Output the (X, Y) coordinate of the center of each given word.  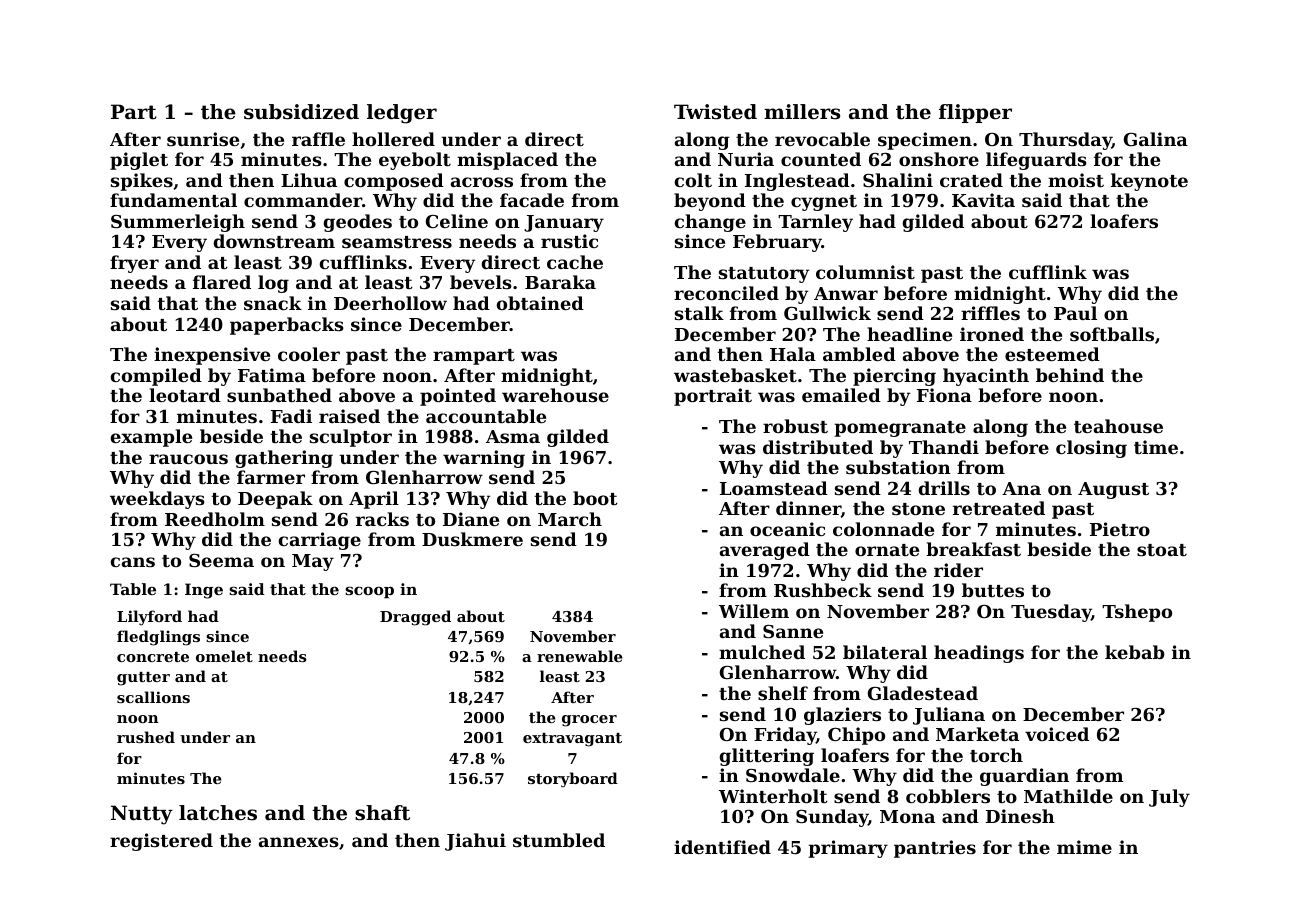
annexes (299, 842)
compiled (156, 377)
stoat (1162, 550)
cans (133, 562)
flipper (975, 113)
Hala (793, 354)
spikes (142, 182)
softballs (1112, 334)
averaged (765, 551)
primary (848, 849)
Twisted (715, 112)
